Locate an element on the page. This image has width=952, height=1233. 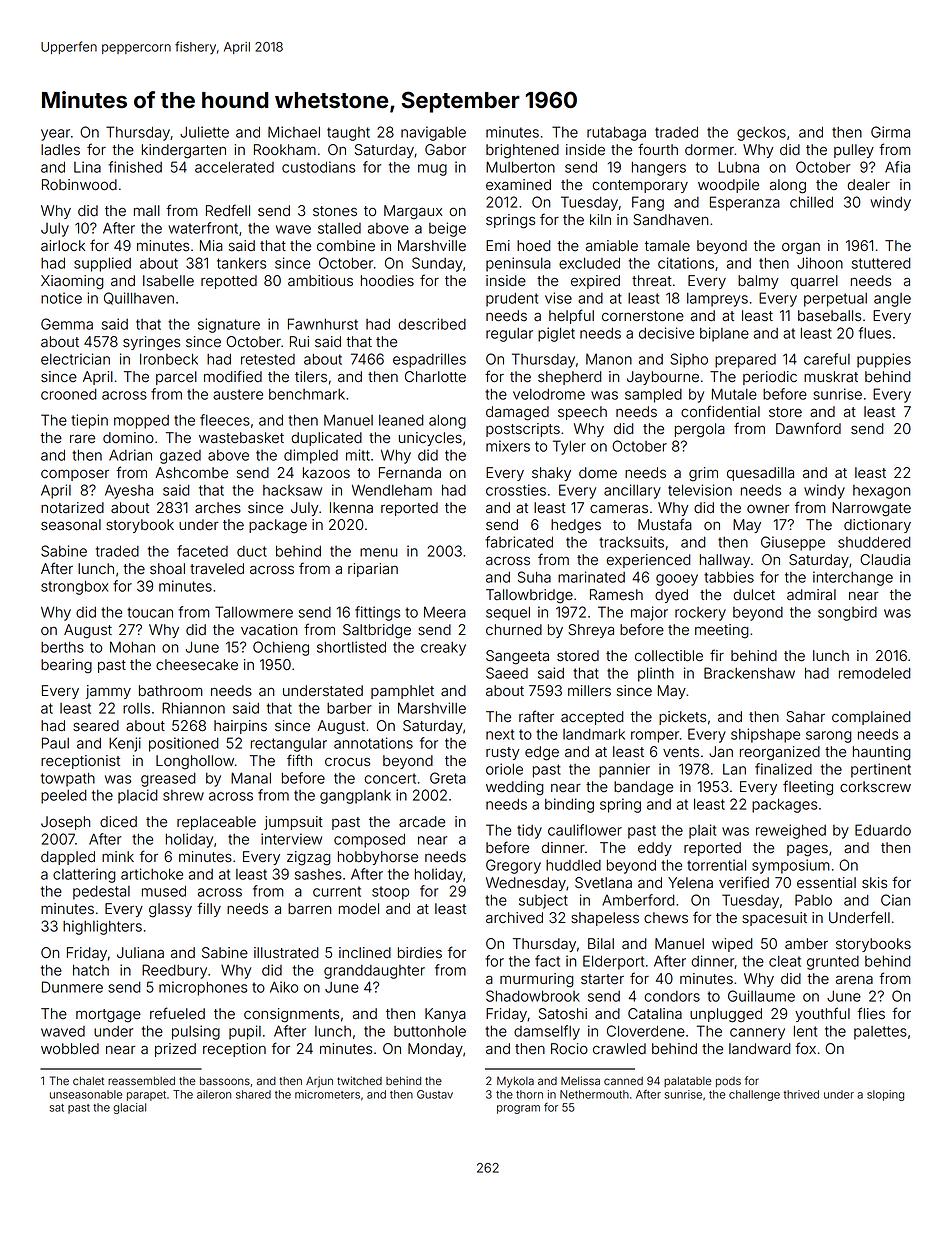
huddled is located at coordinates (573, 865).
